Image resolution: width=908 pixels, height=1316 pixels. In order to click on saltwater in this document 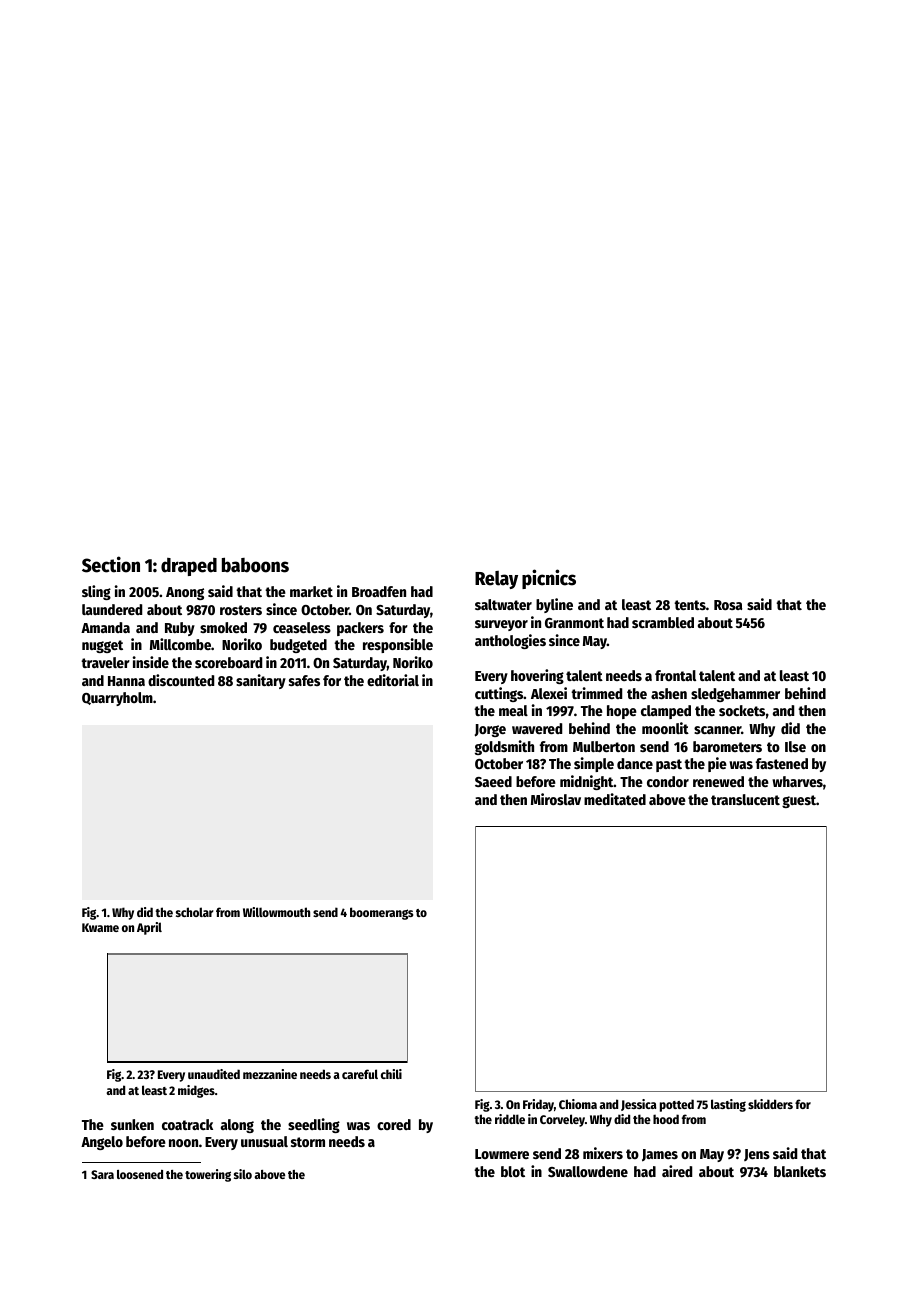, I will do `click(503, 604)`.
